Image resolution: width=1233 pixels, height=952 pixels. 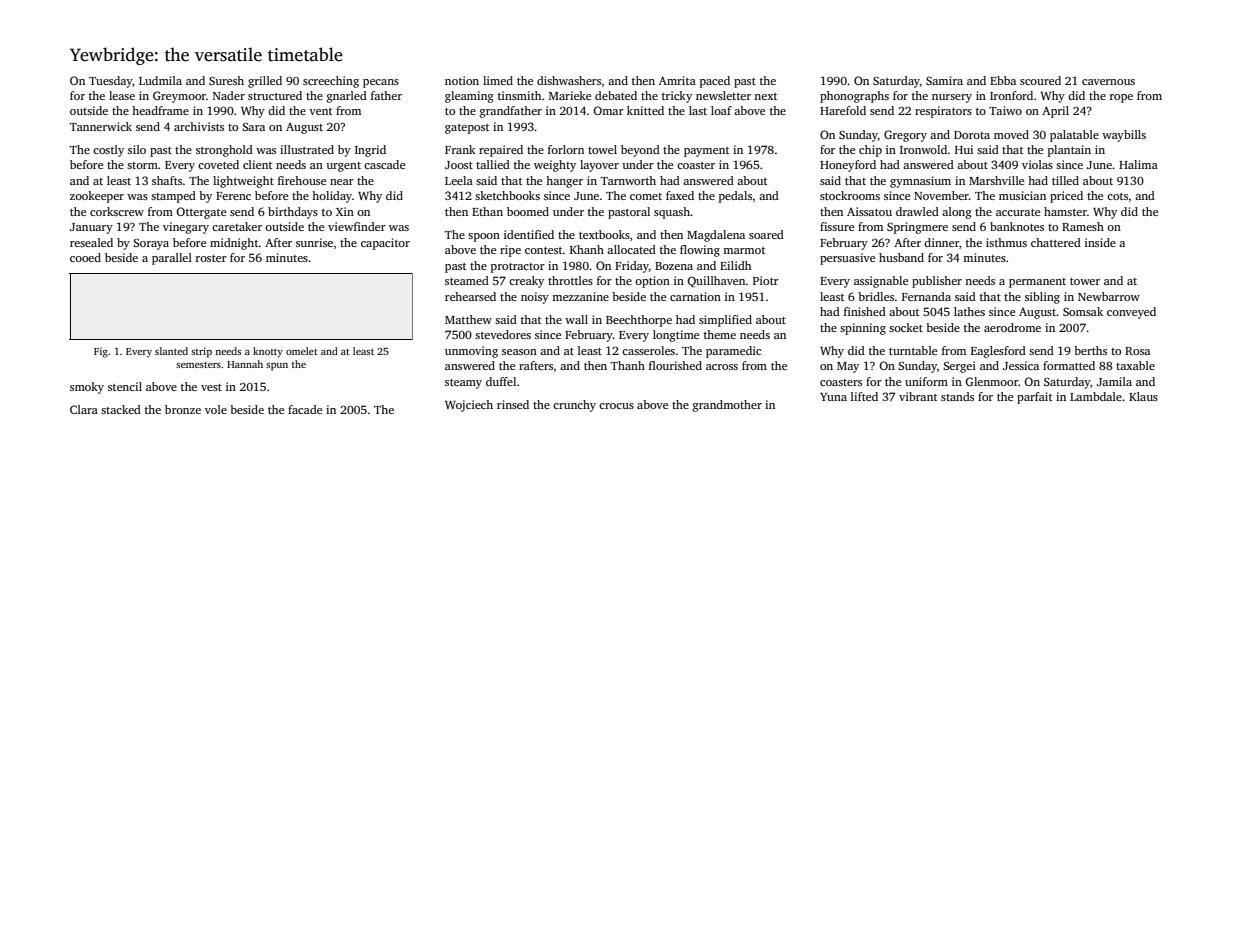 I want to click on Ironwold, so click(x=923, y=149).
